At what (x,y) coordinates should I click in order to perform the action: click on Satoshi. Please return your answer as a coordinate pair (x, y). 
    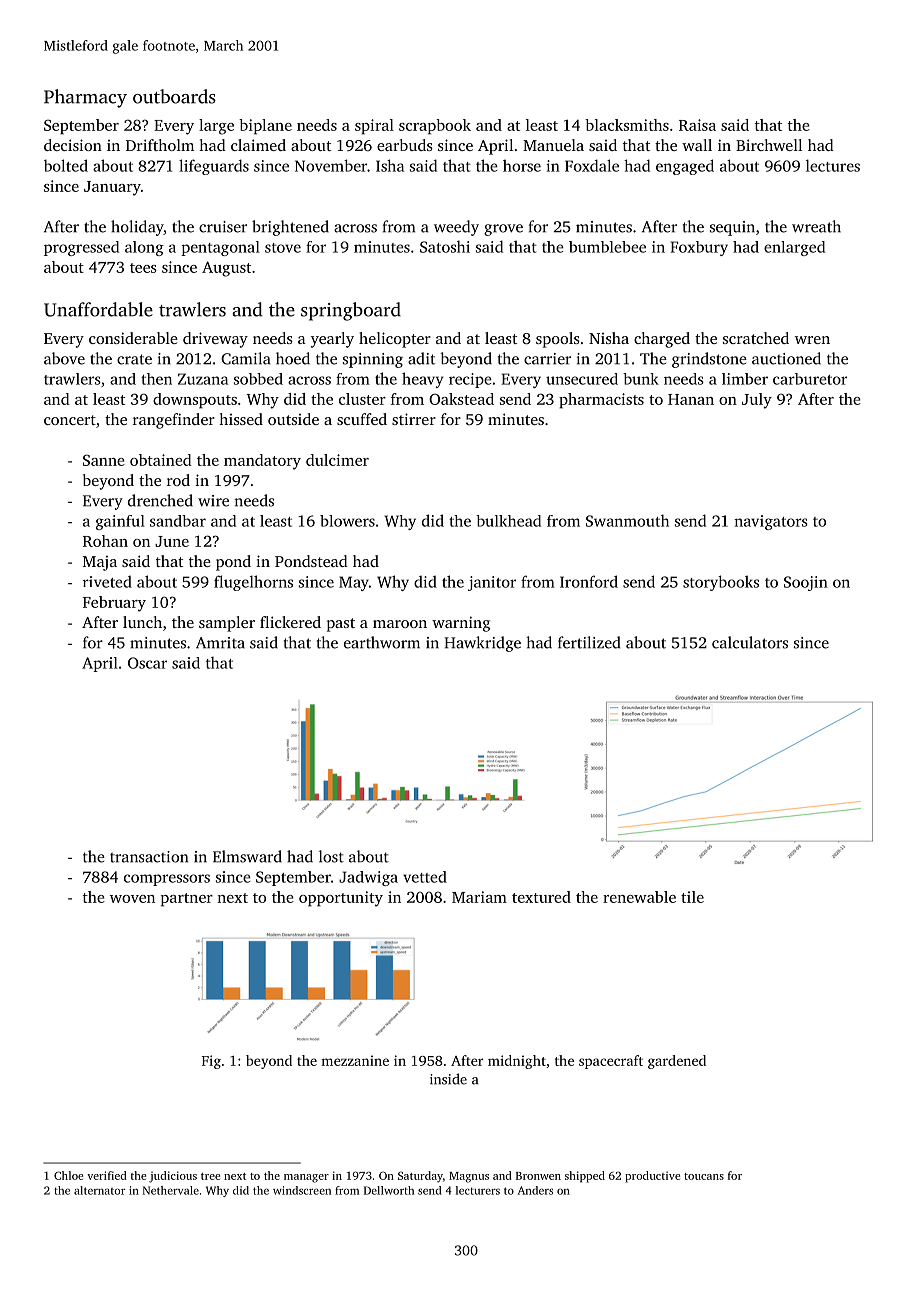
    Looking at the image, I should click on (445, 246).
